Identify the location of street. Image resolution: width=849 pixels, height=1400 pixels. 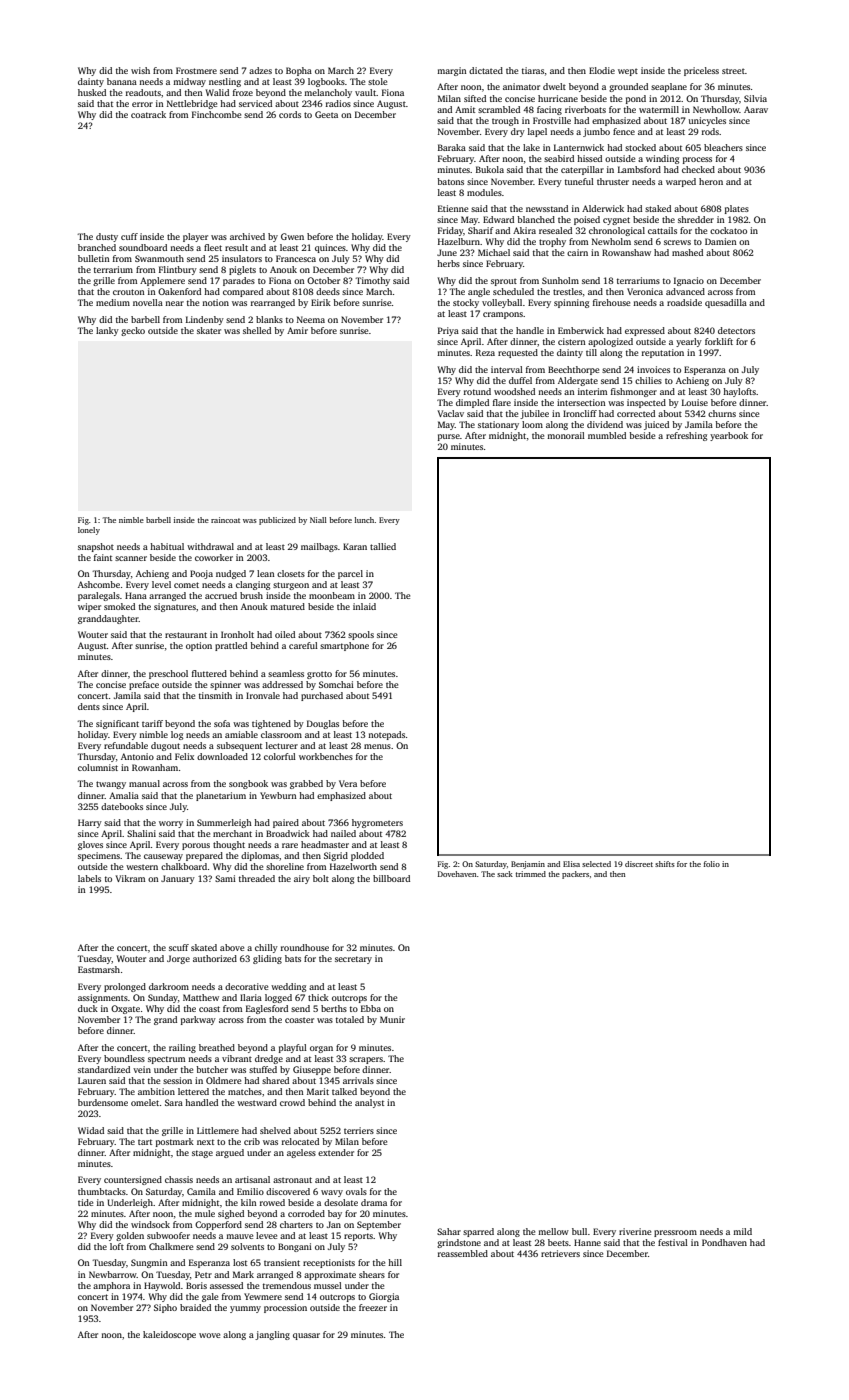
(733, 71).
